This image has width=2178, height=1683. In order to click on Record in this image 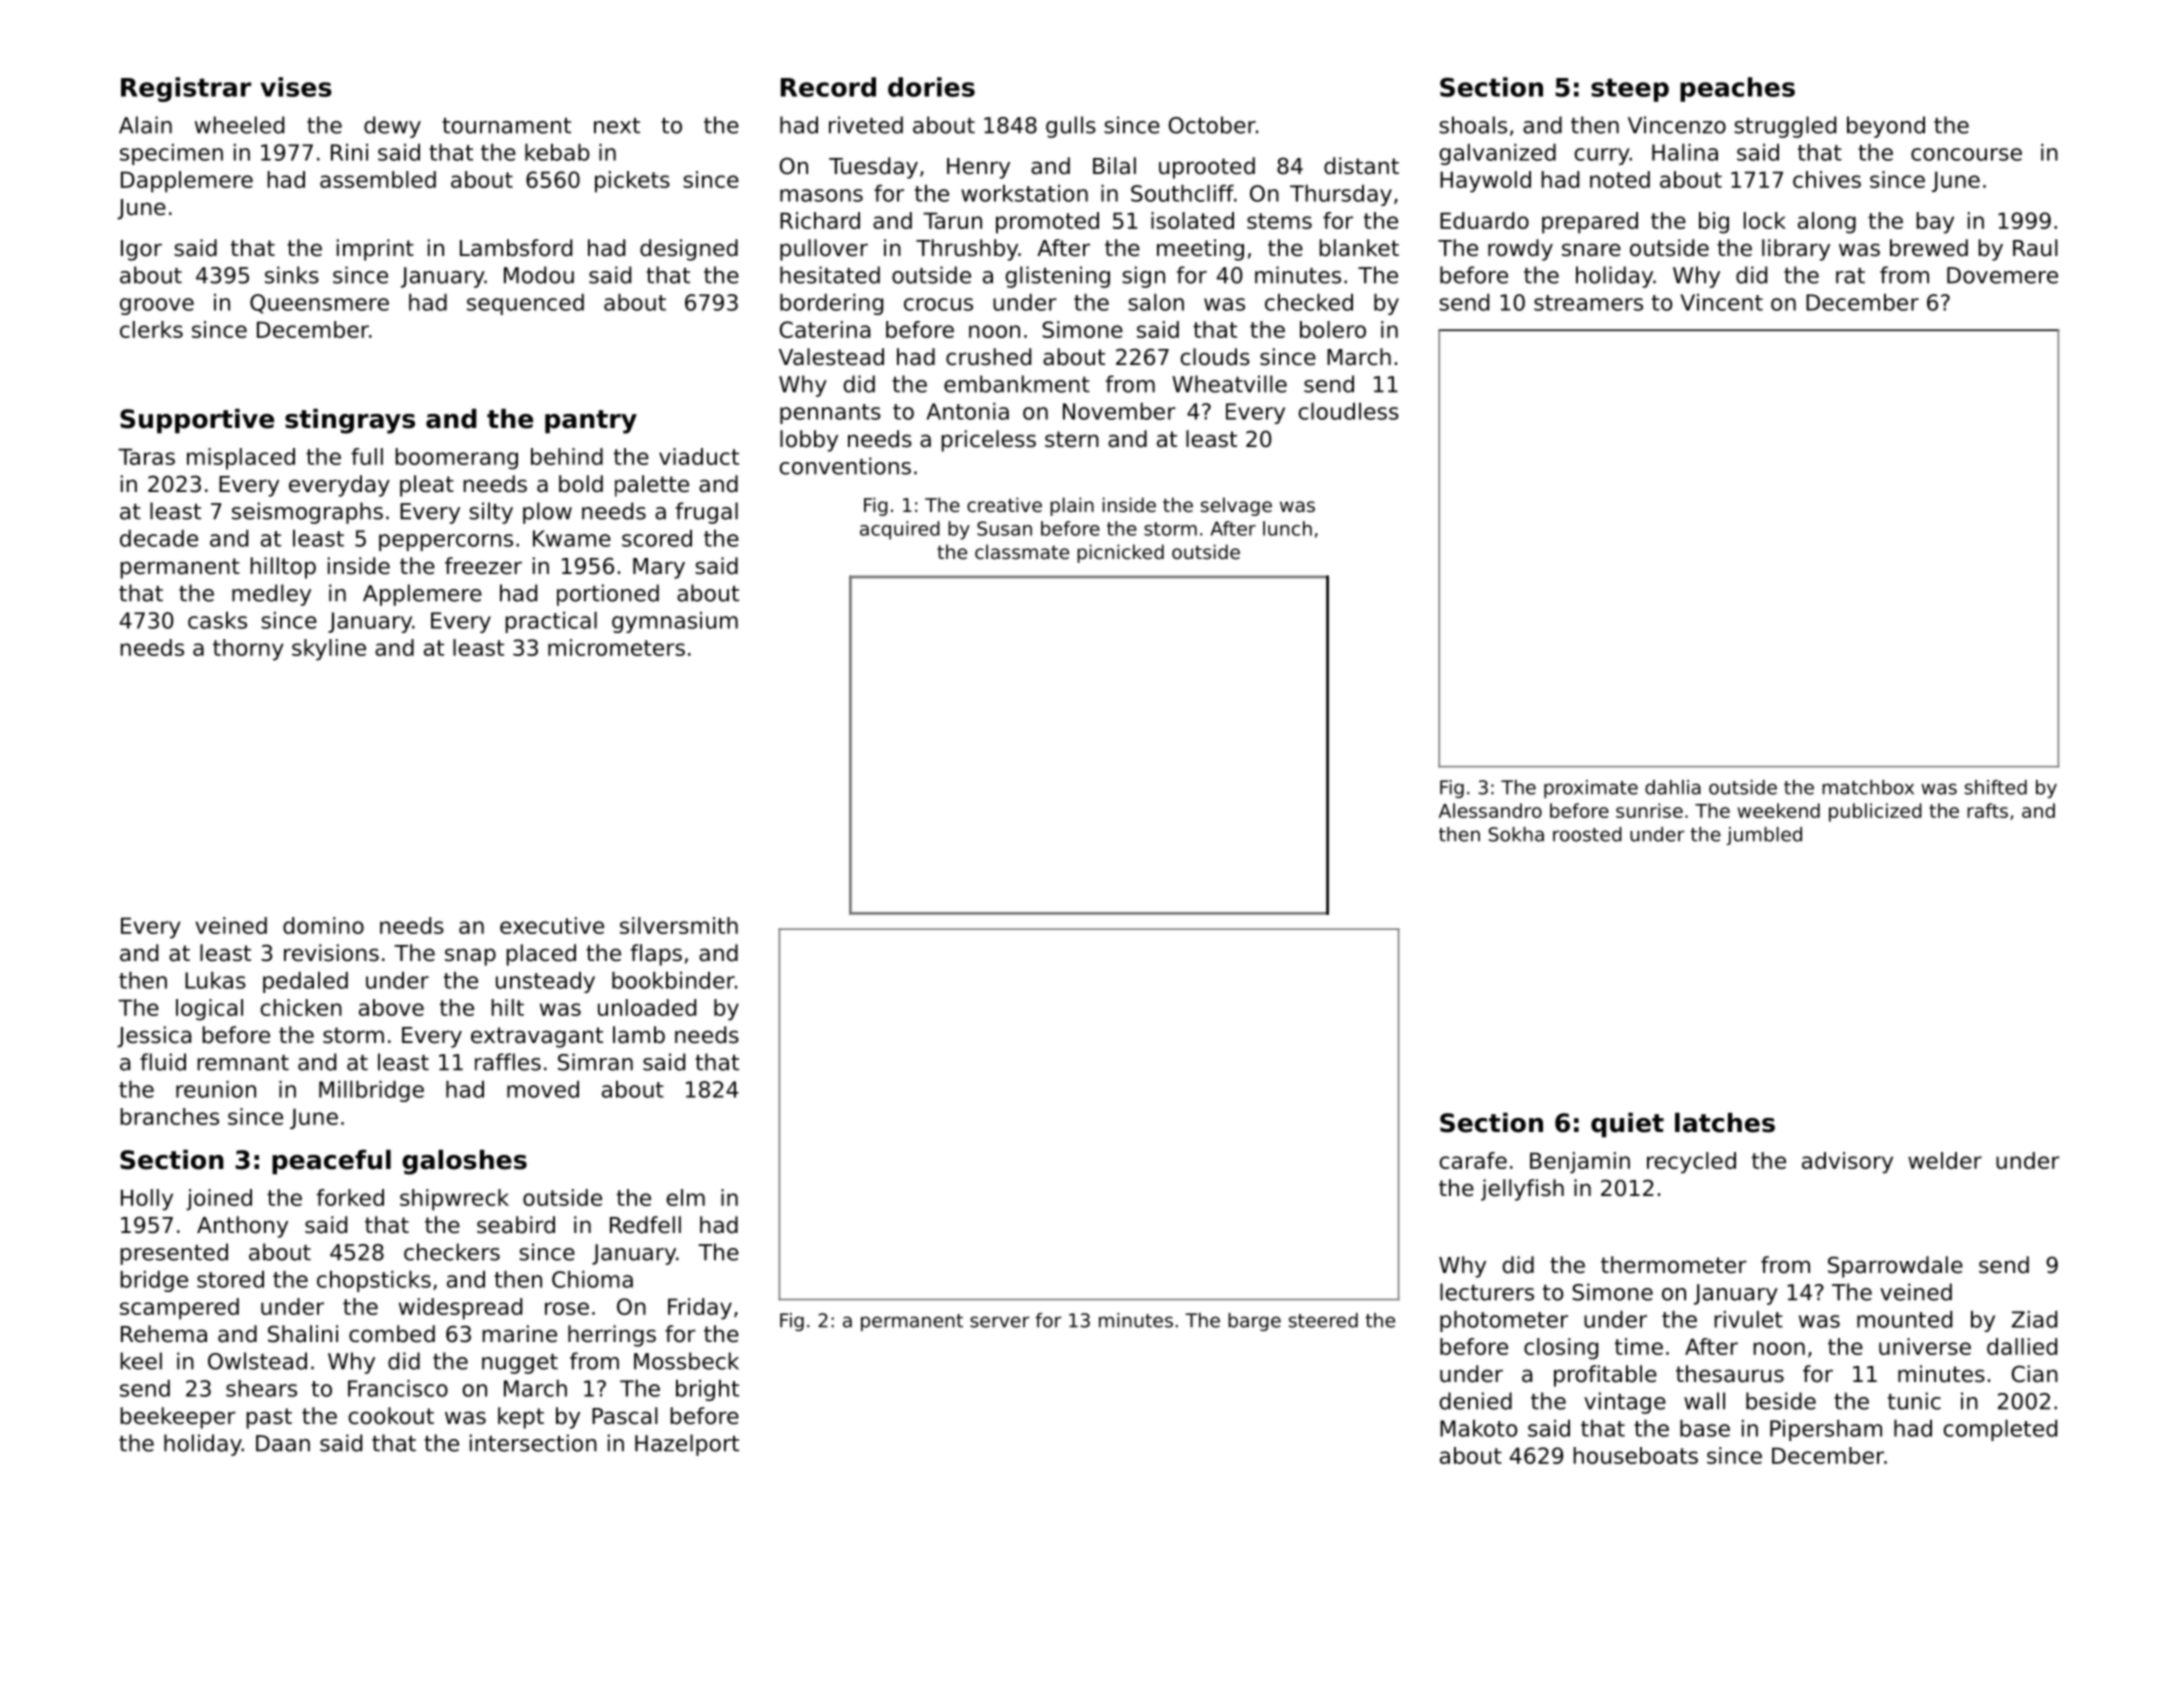, I will do `click(828, 87)`.
